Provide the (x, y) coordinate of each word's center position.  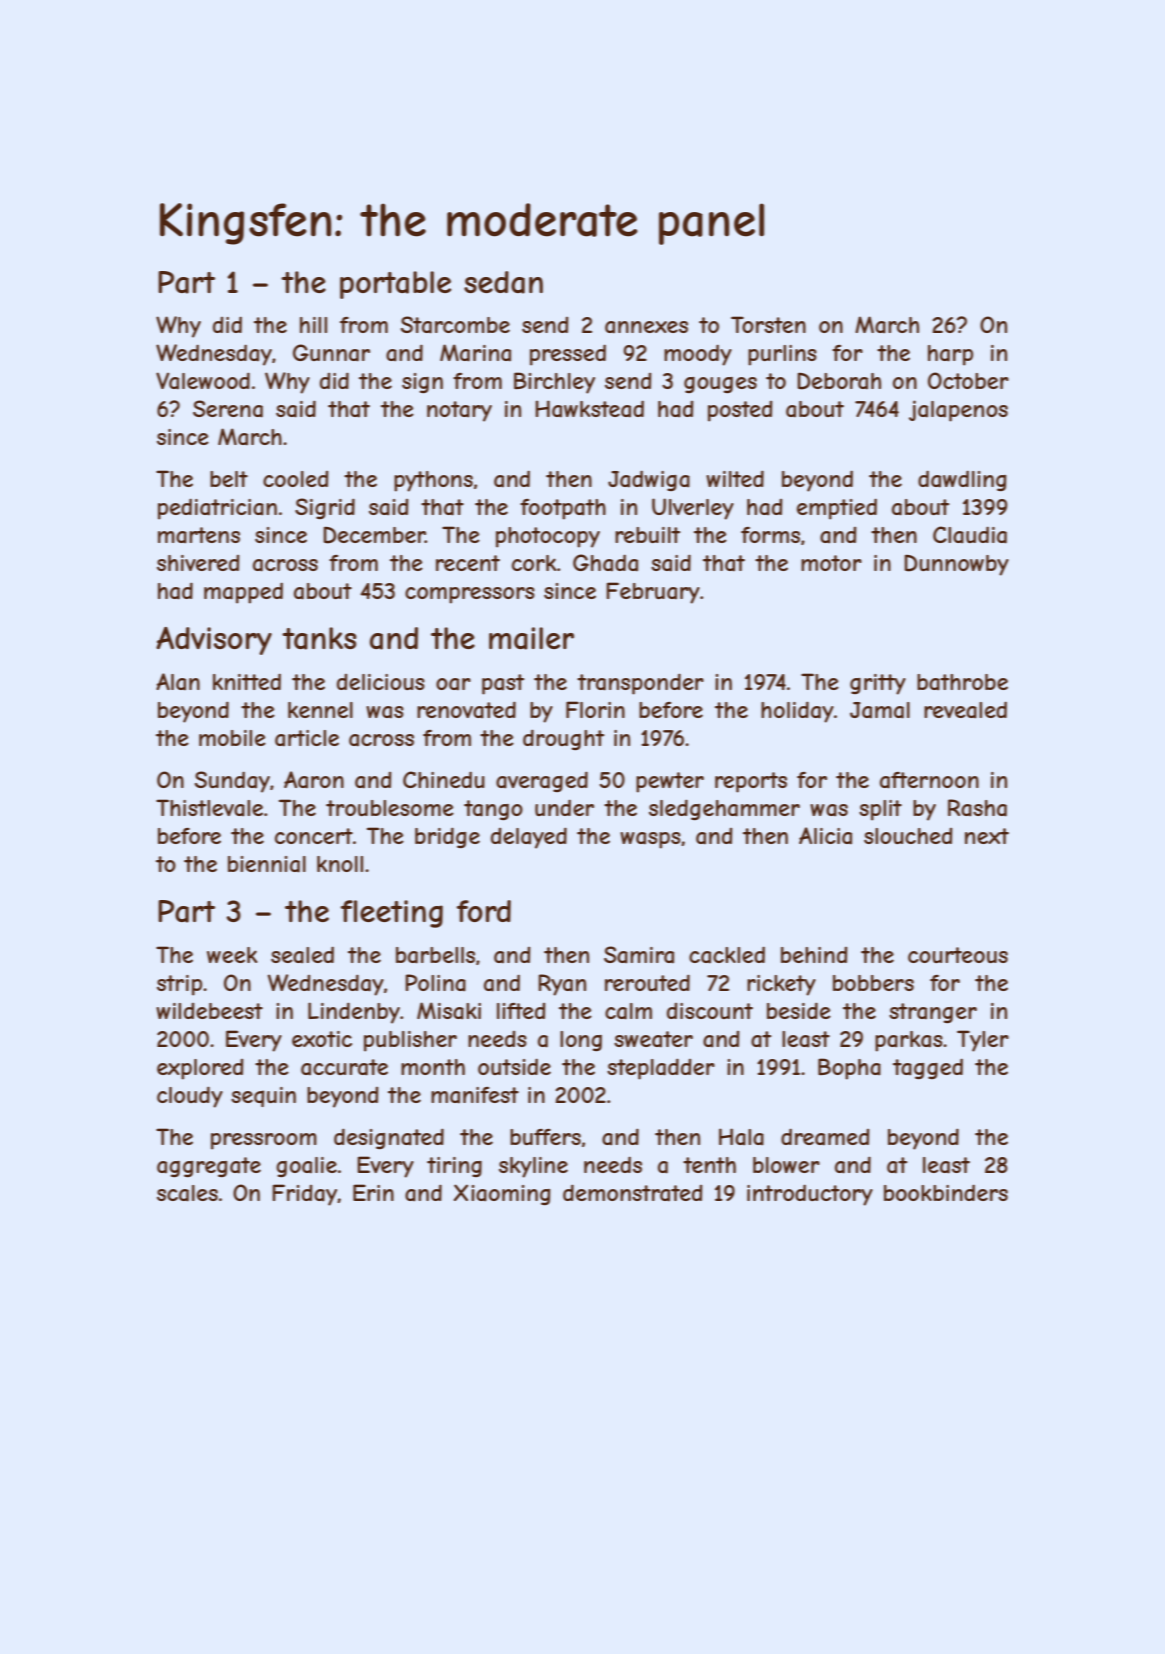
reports (751, 782)
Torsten (768, 324)
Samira (639, 955)
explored (200, 1069)
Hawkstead (589, 409)
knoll (340, 864)
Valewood (203, 381)
